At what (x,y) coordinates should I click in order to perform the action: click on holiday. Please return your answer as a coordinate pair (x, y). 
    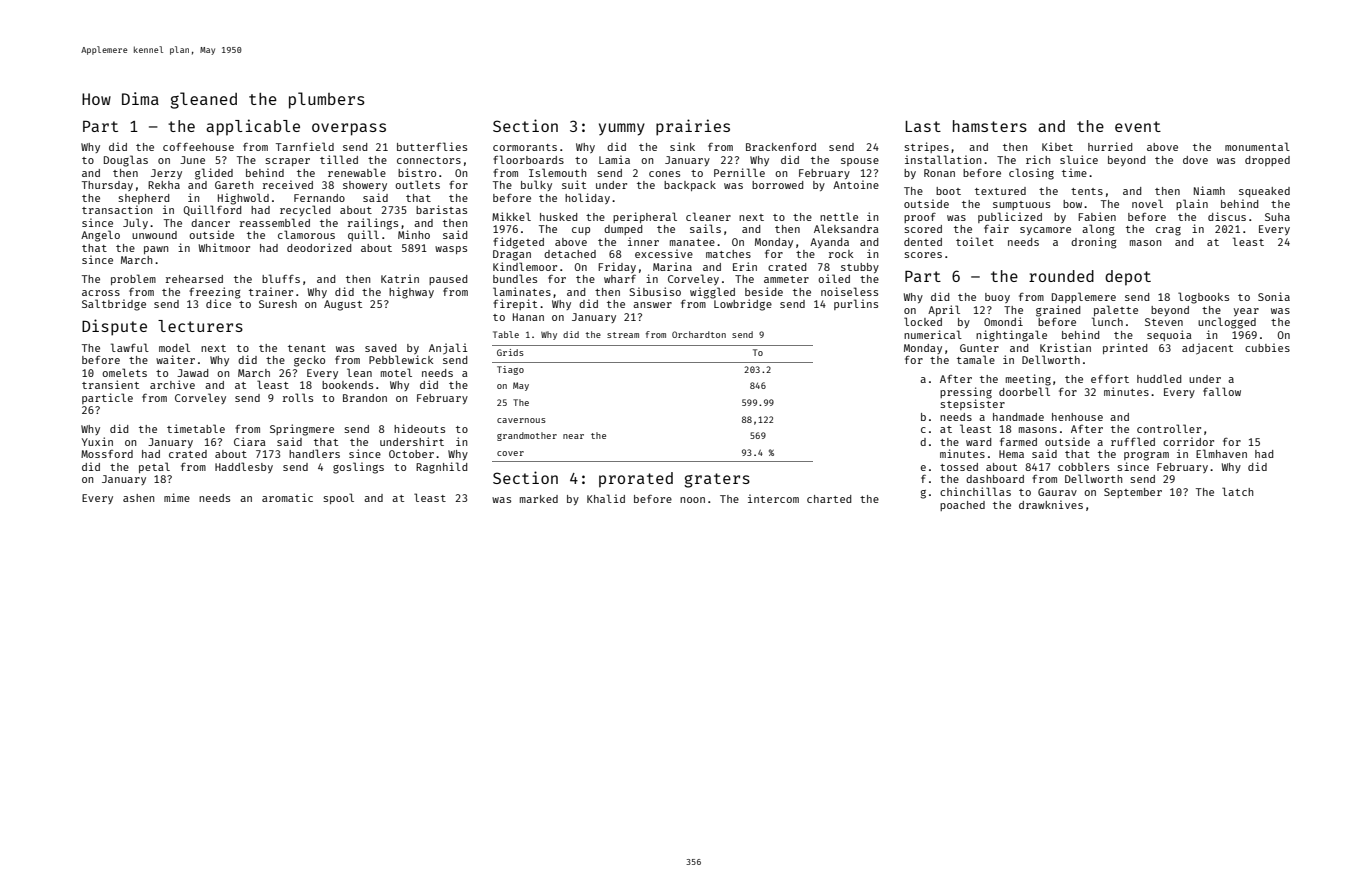
    Looking at the image, I should click on (587, 198).
